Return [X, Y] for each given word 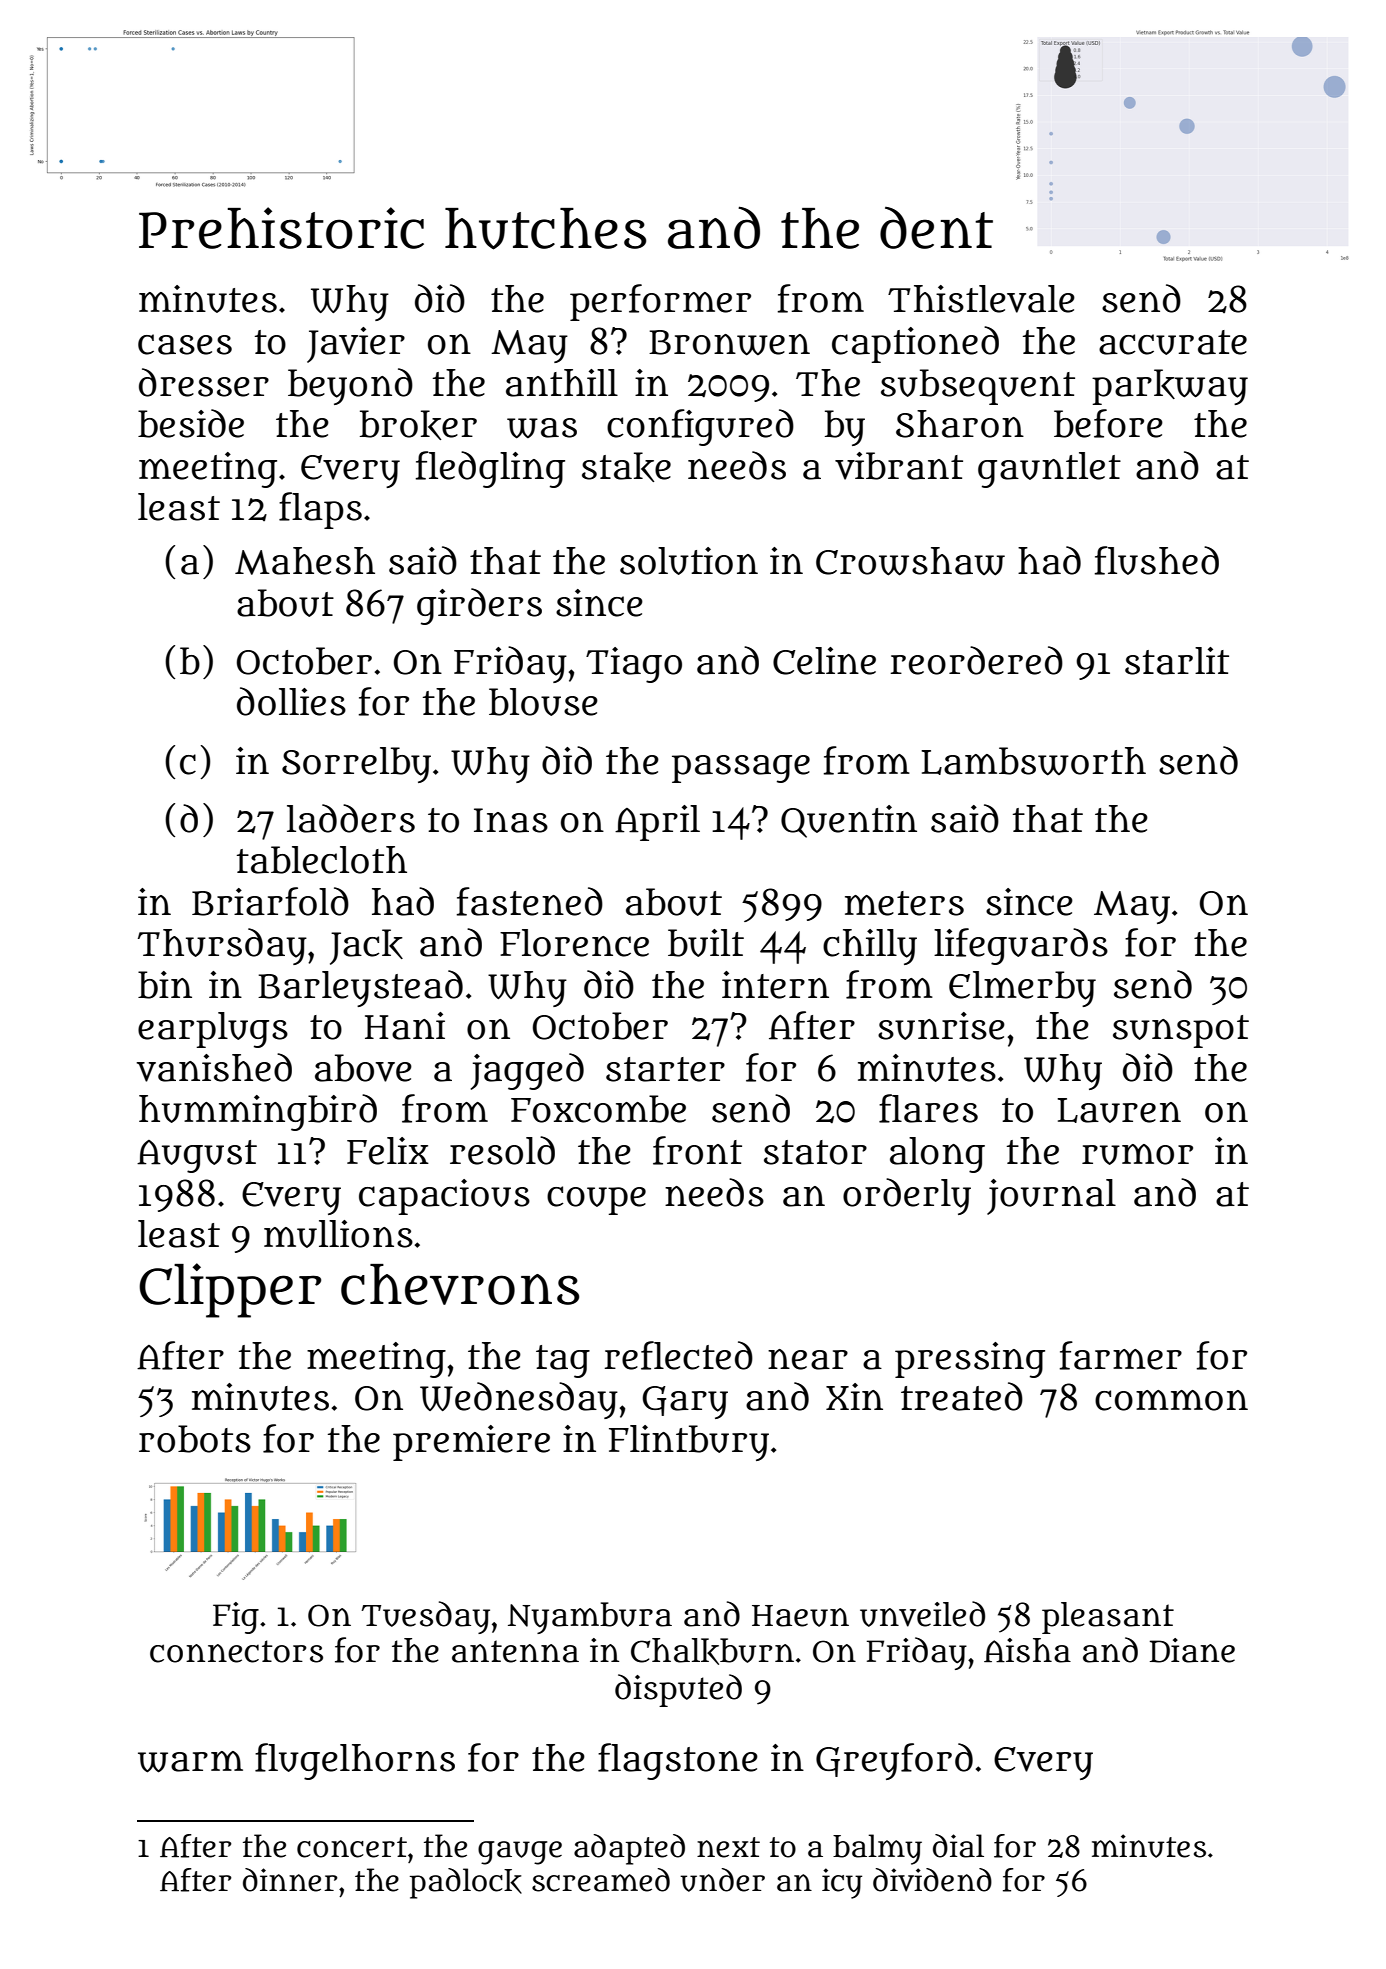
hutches [545, 229]
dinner [290, 1880]
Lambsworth [1033, 761]
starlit [1177, 661]
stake [626, 467]
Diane [1192, 1650]
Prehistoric [281, 228]
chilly [870, 947]
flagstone [678, 1761]
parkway [1170, 387]
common [1171, 1400]
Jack [366, 947]
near [808, 1359]
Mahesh [305, 561]
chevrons [460, 1284]
